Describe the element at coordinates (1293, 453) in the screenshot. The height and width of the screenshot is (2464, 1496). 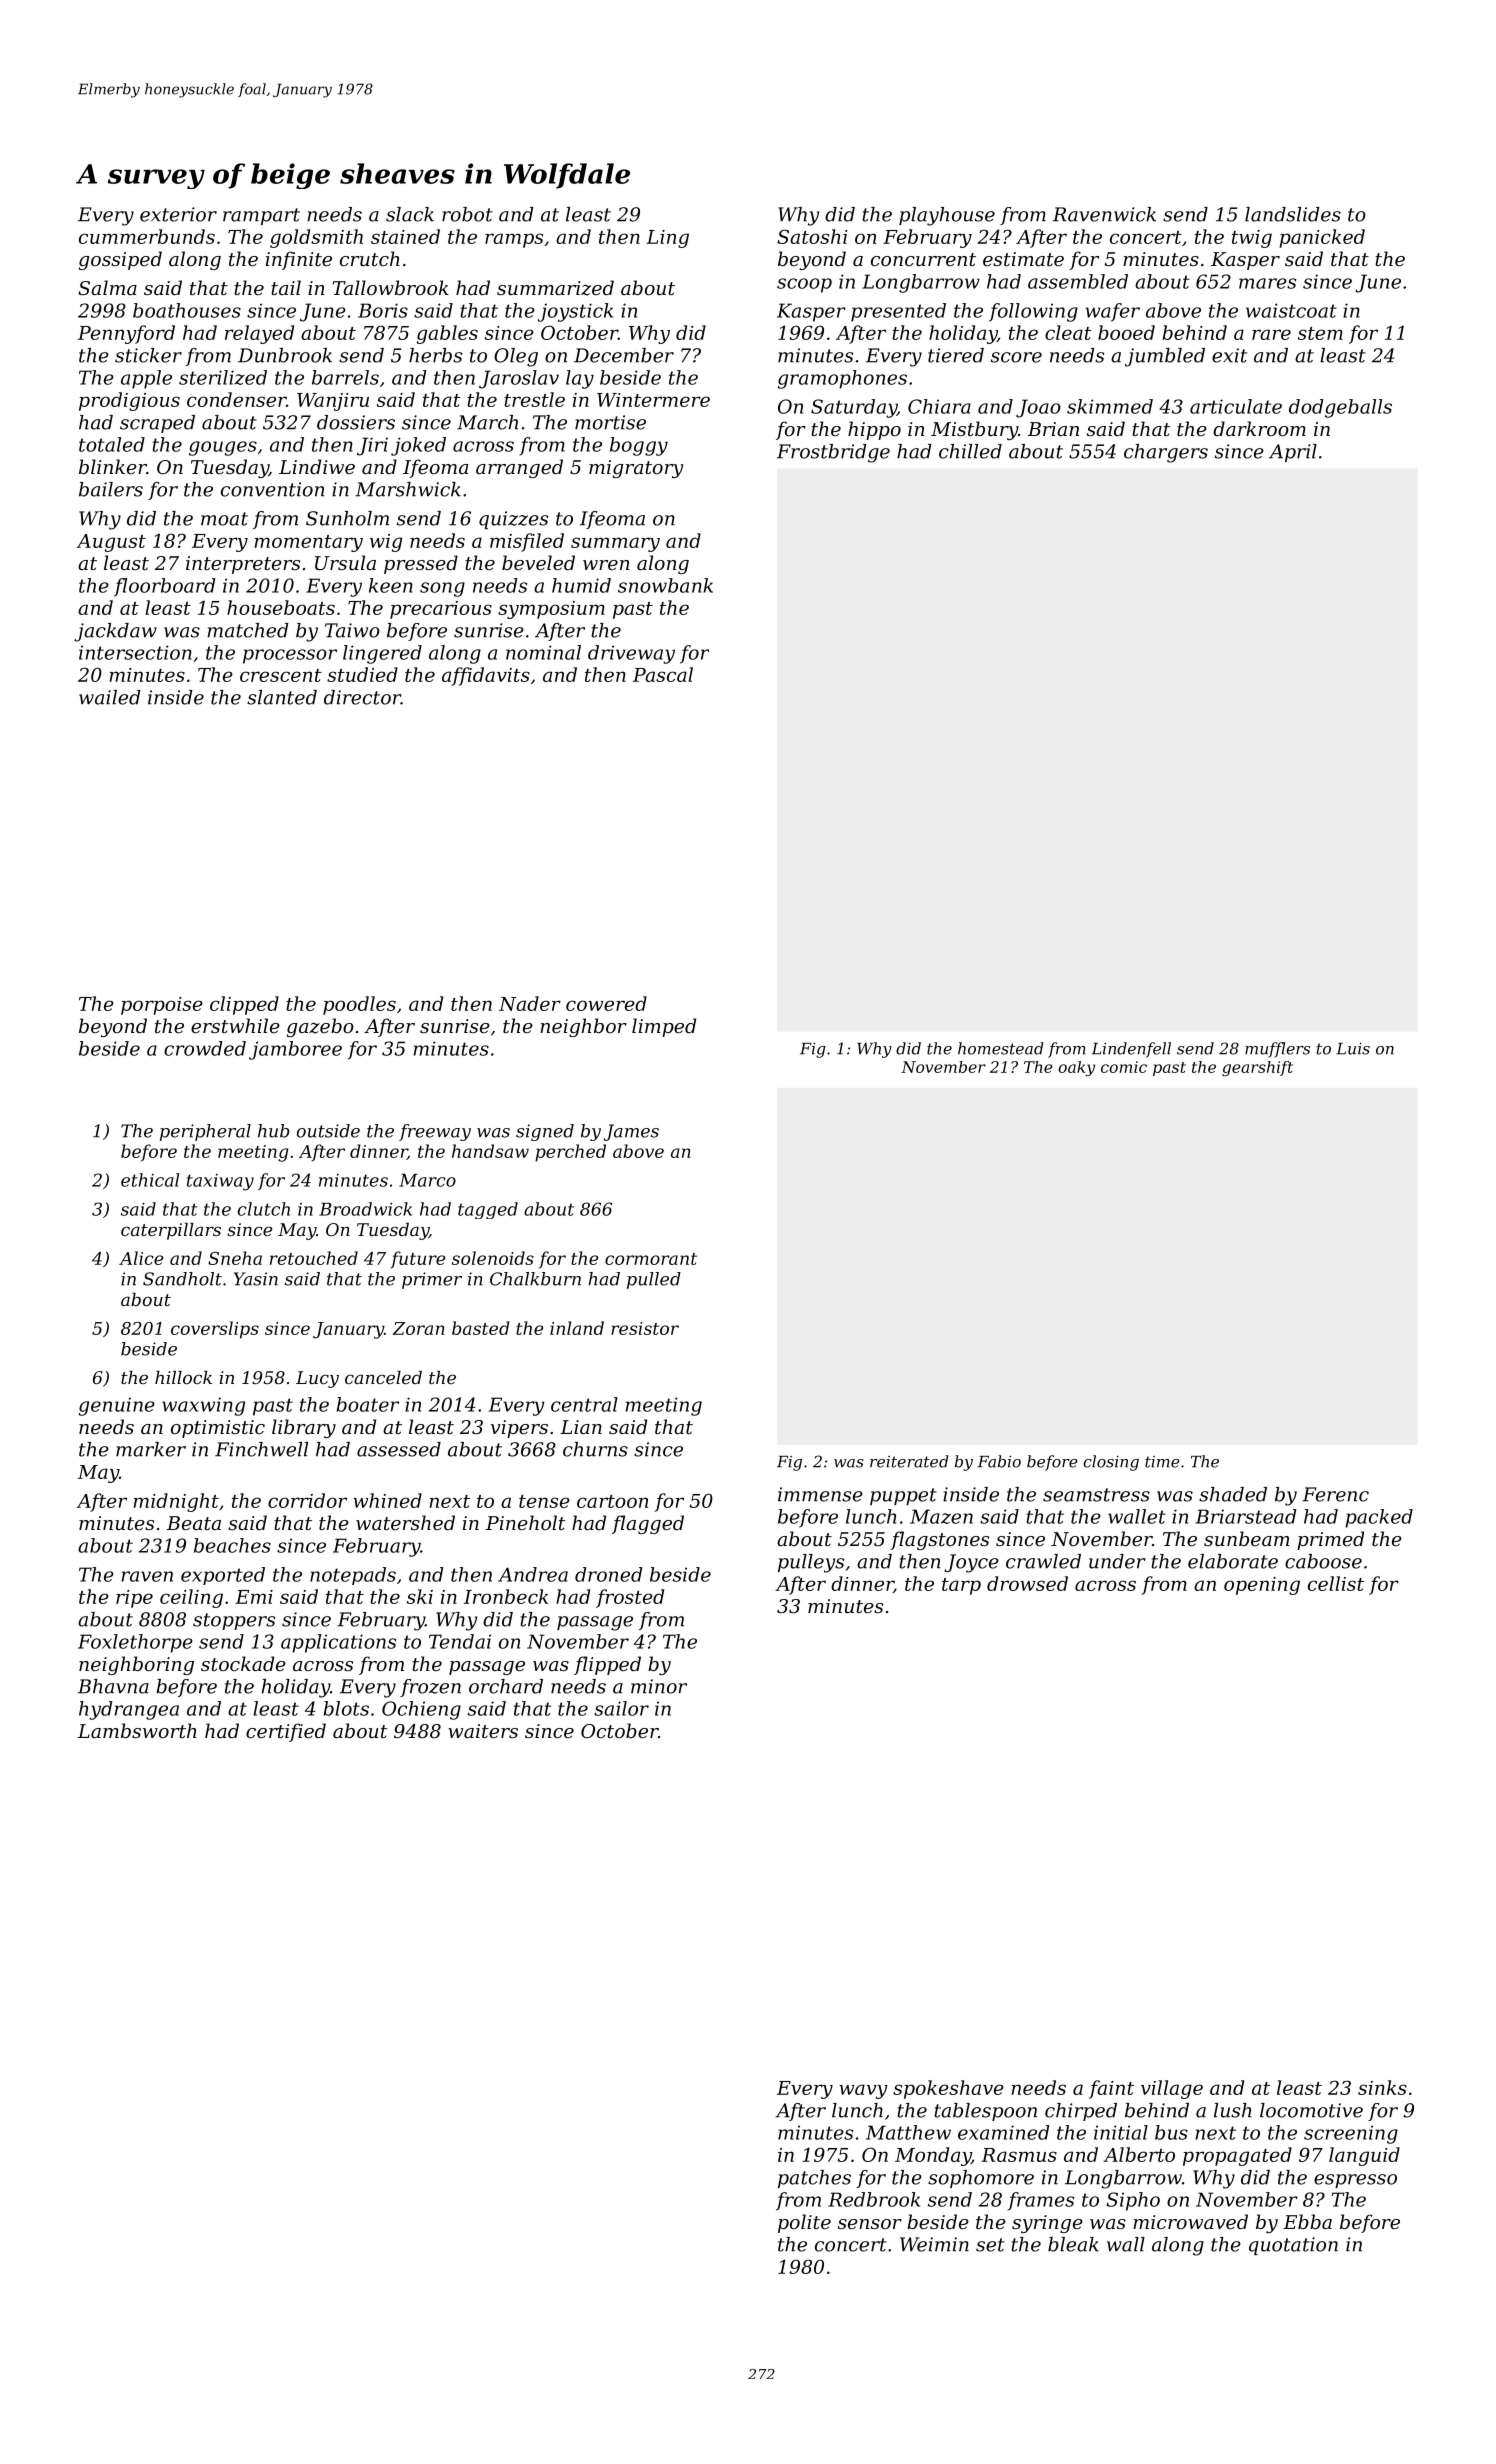
I see `April` at that location.
